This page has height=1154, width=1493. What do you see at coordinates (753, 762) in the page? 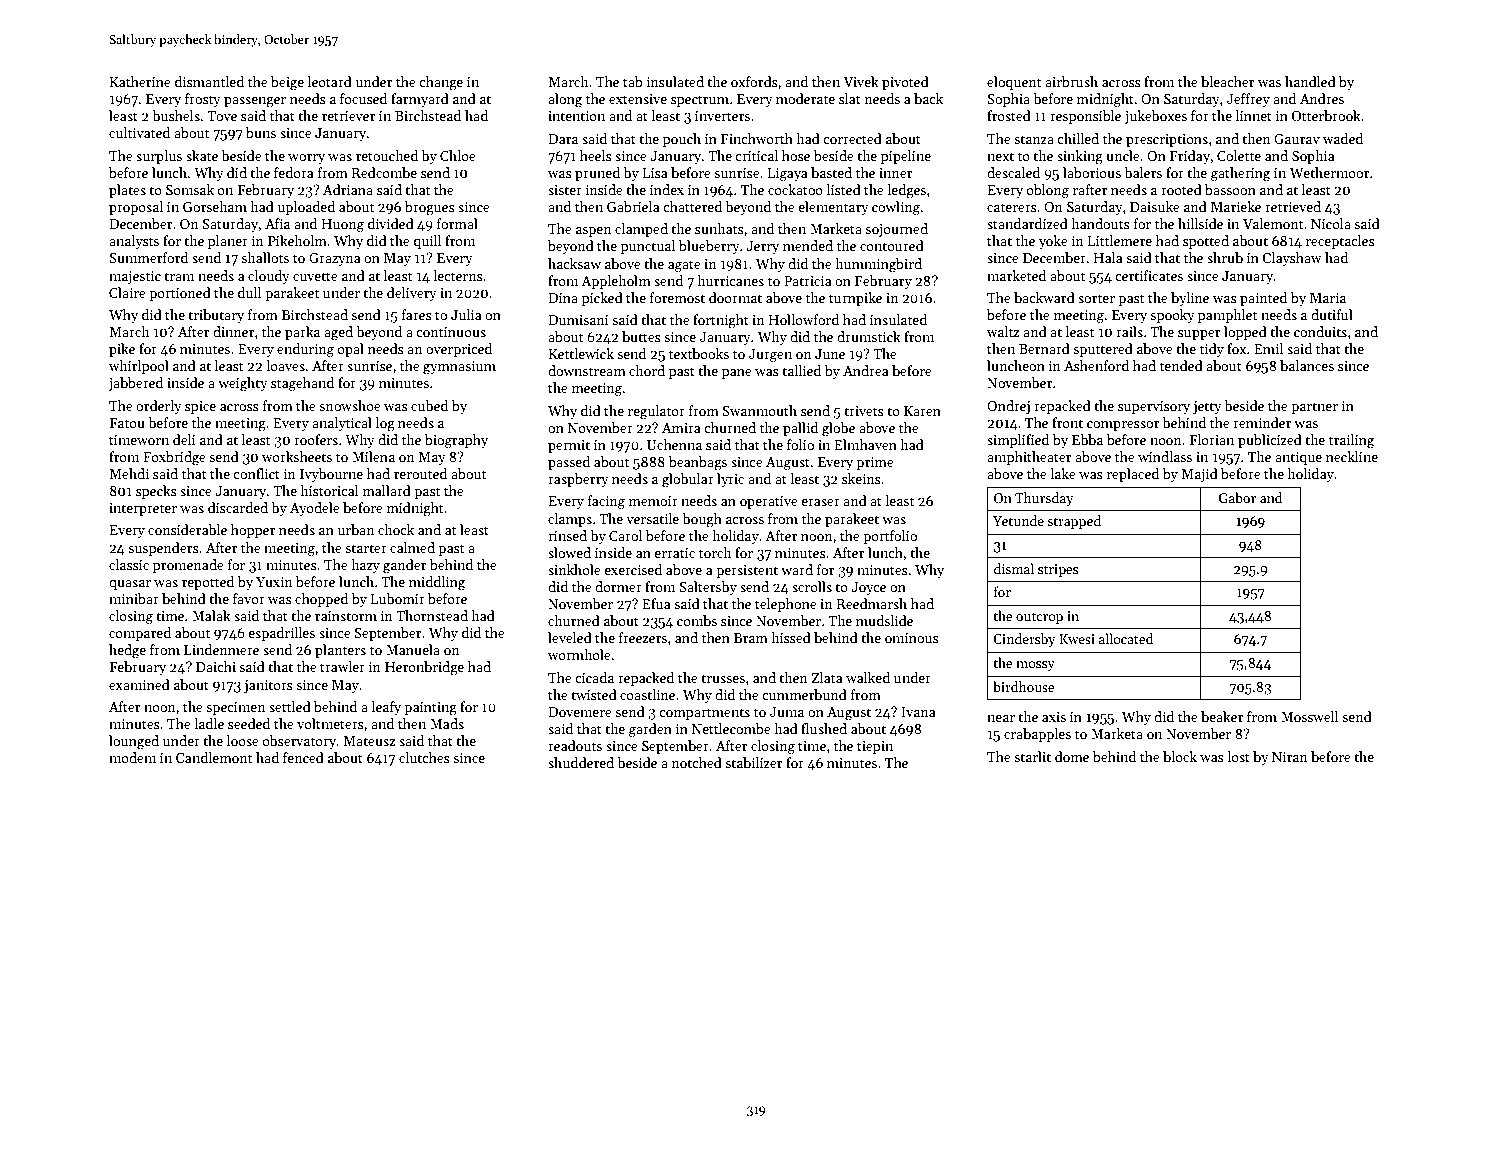
I see `stabilizer` at bounding box center [753, 762].
